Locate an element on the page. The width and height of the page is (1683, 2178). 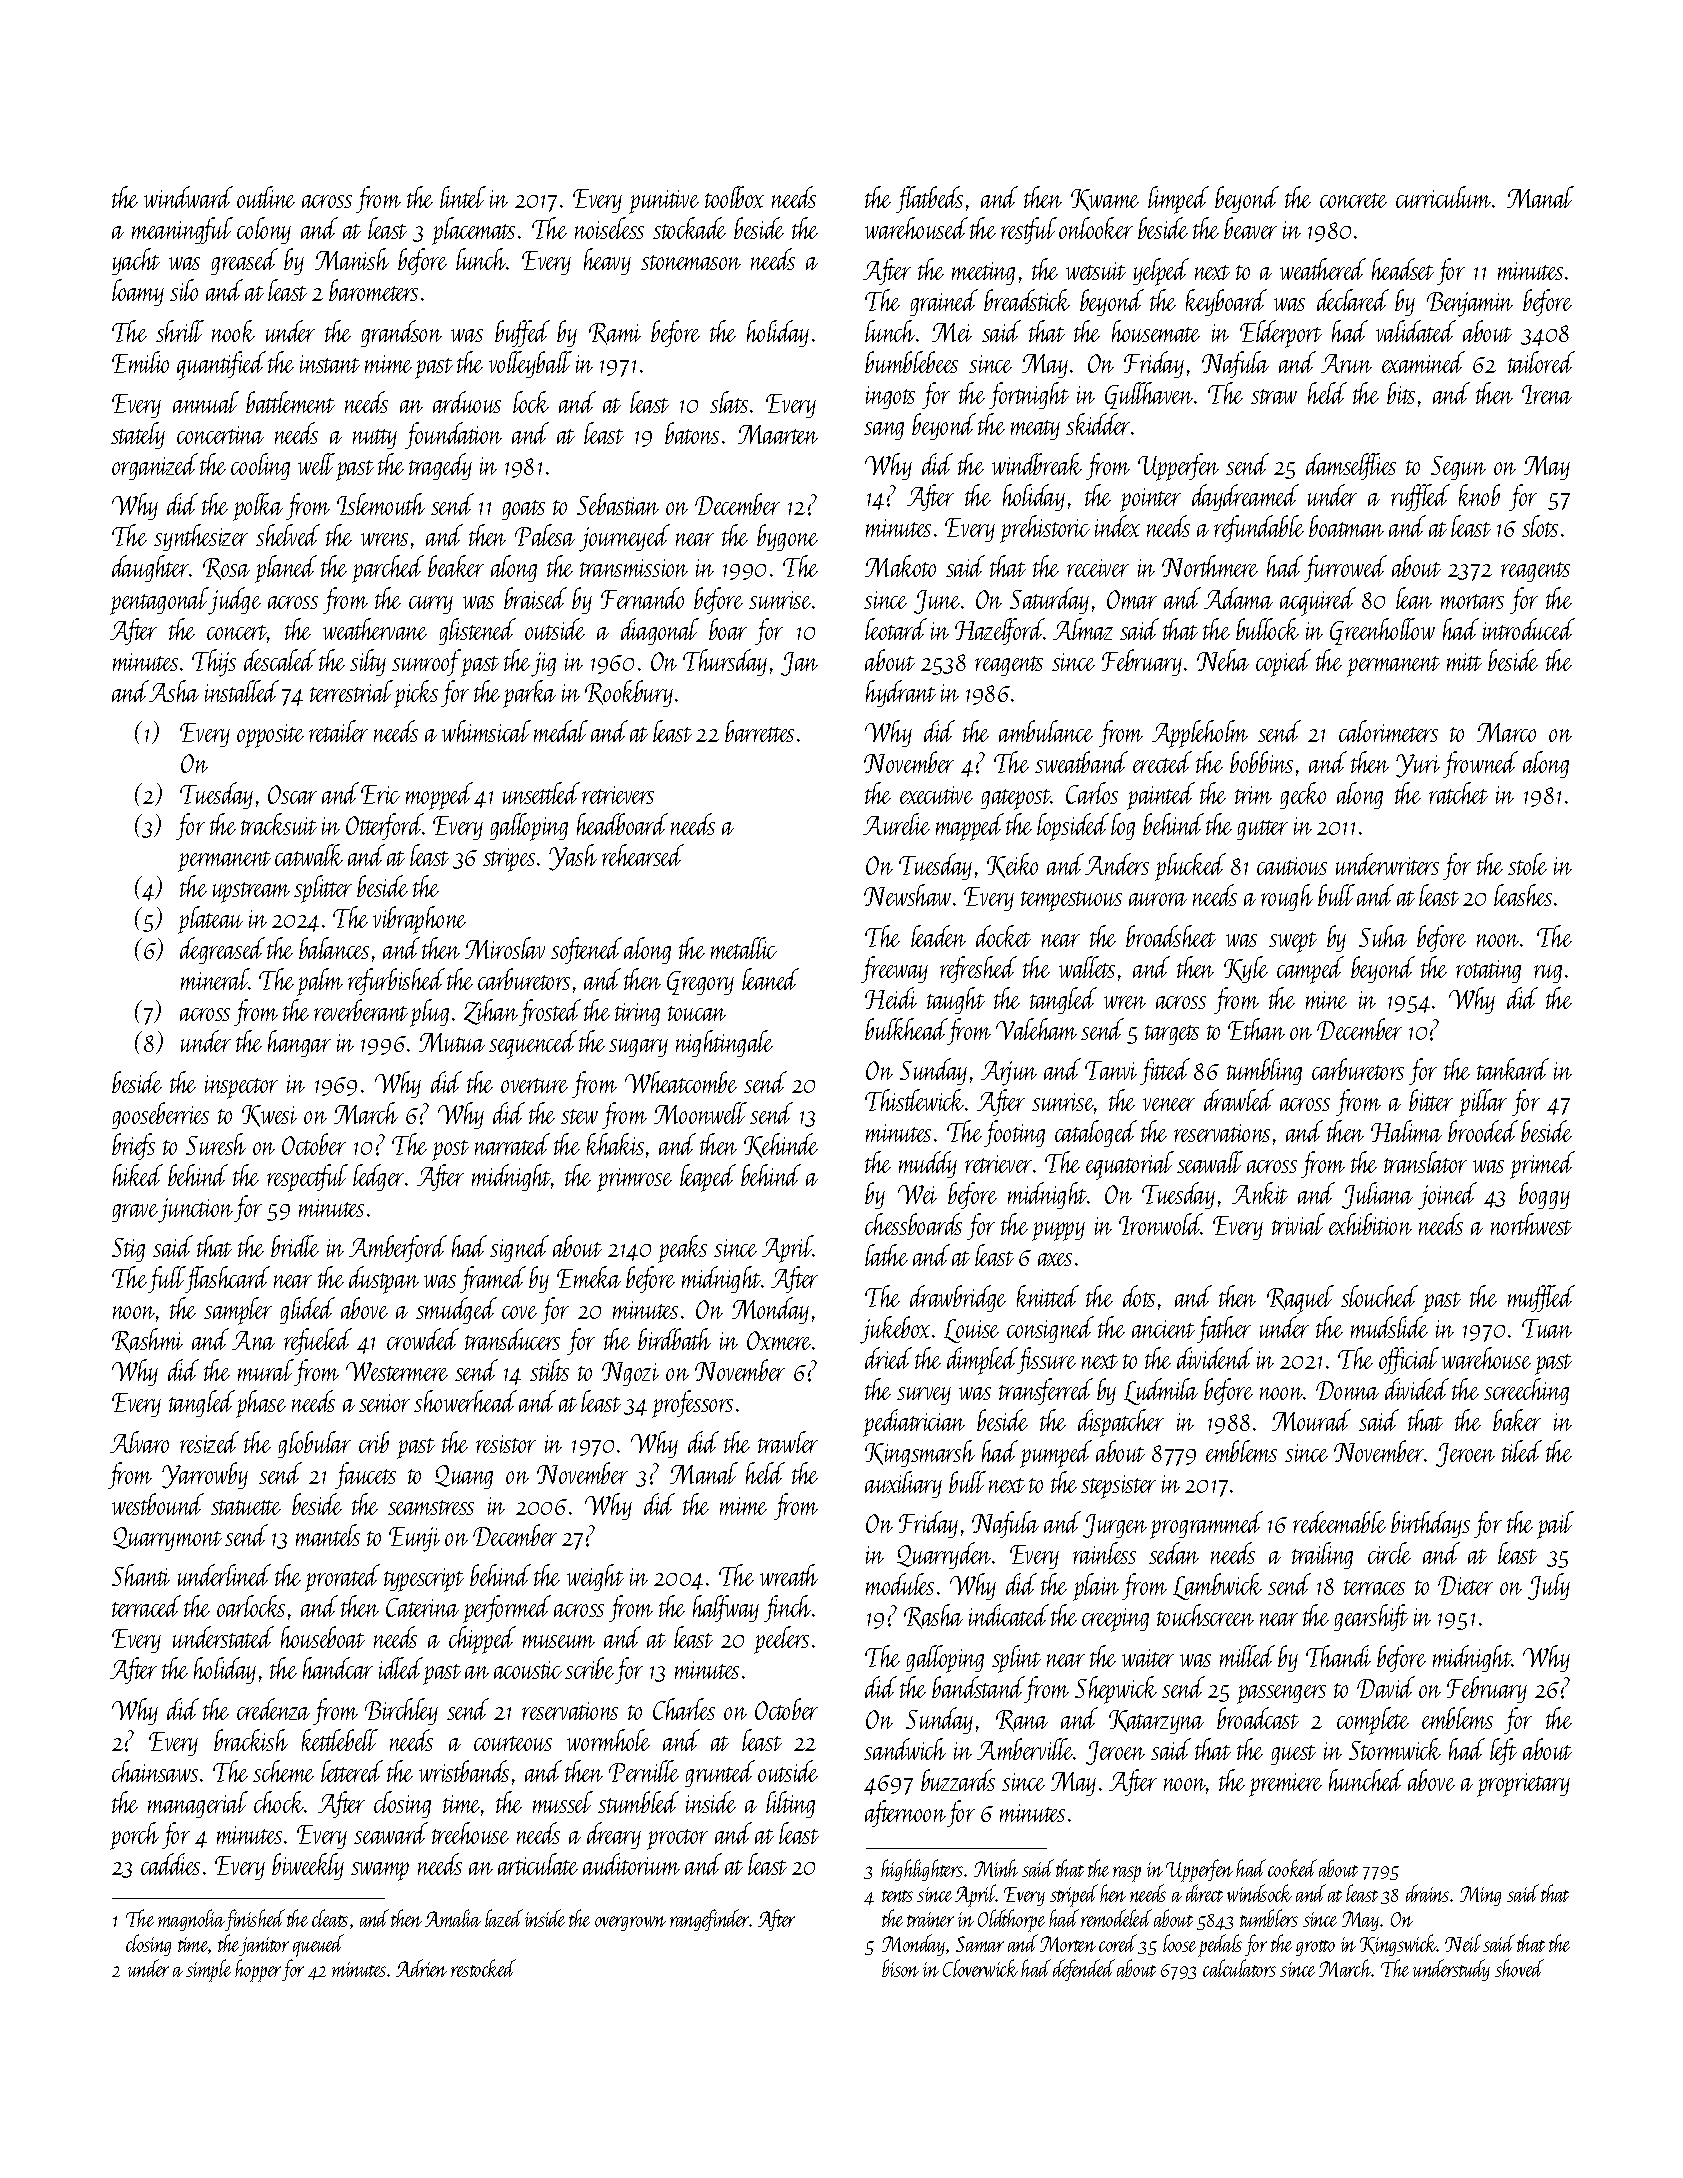
furrowed is located at coordinates (1345, 568).
